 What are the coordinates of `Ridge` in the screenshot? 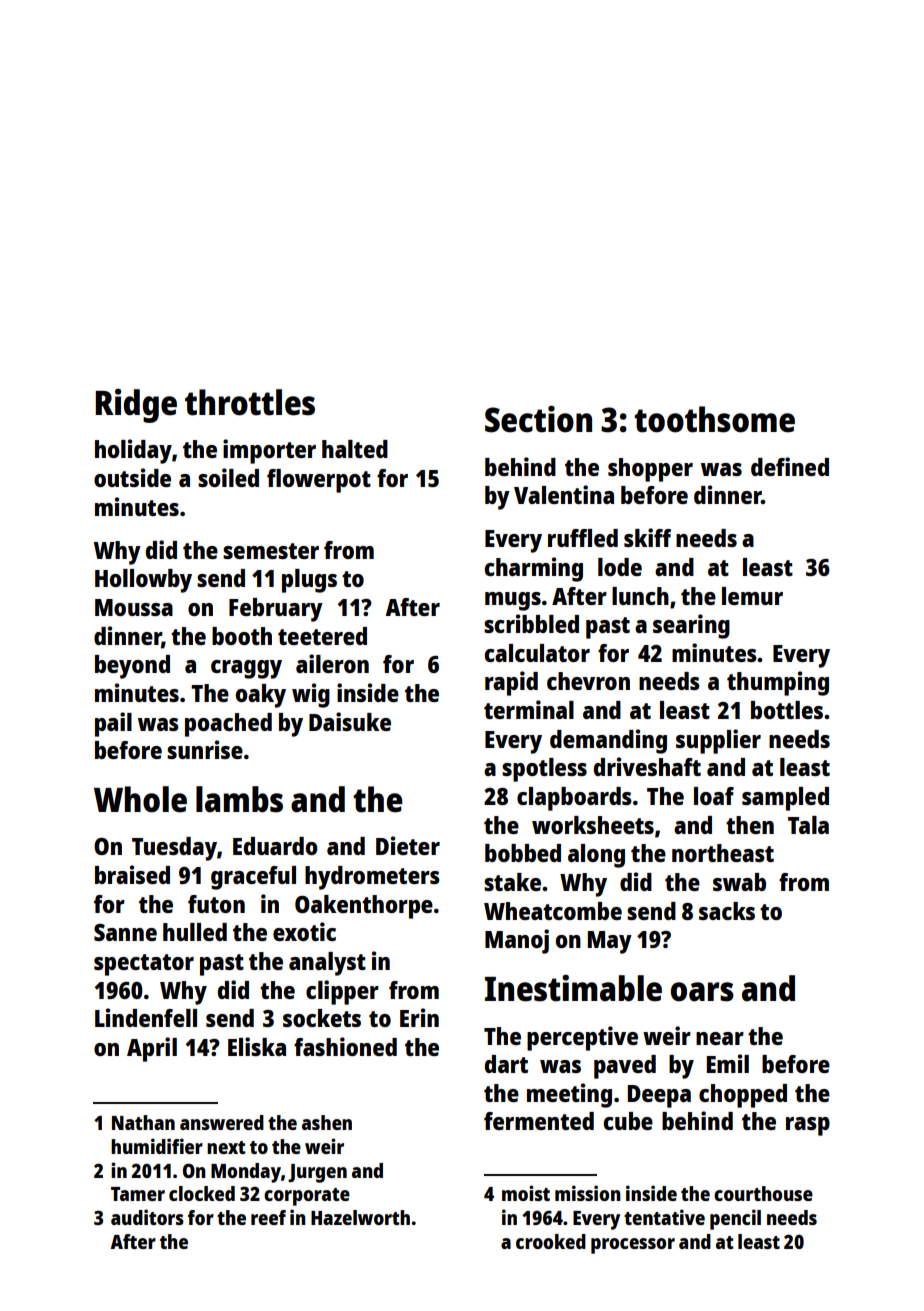 It's located at (136, 406).
